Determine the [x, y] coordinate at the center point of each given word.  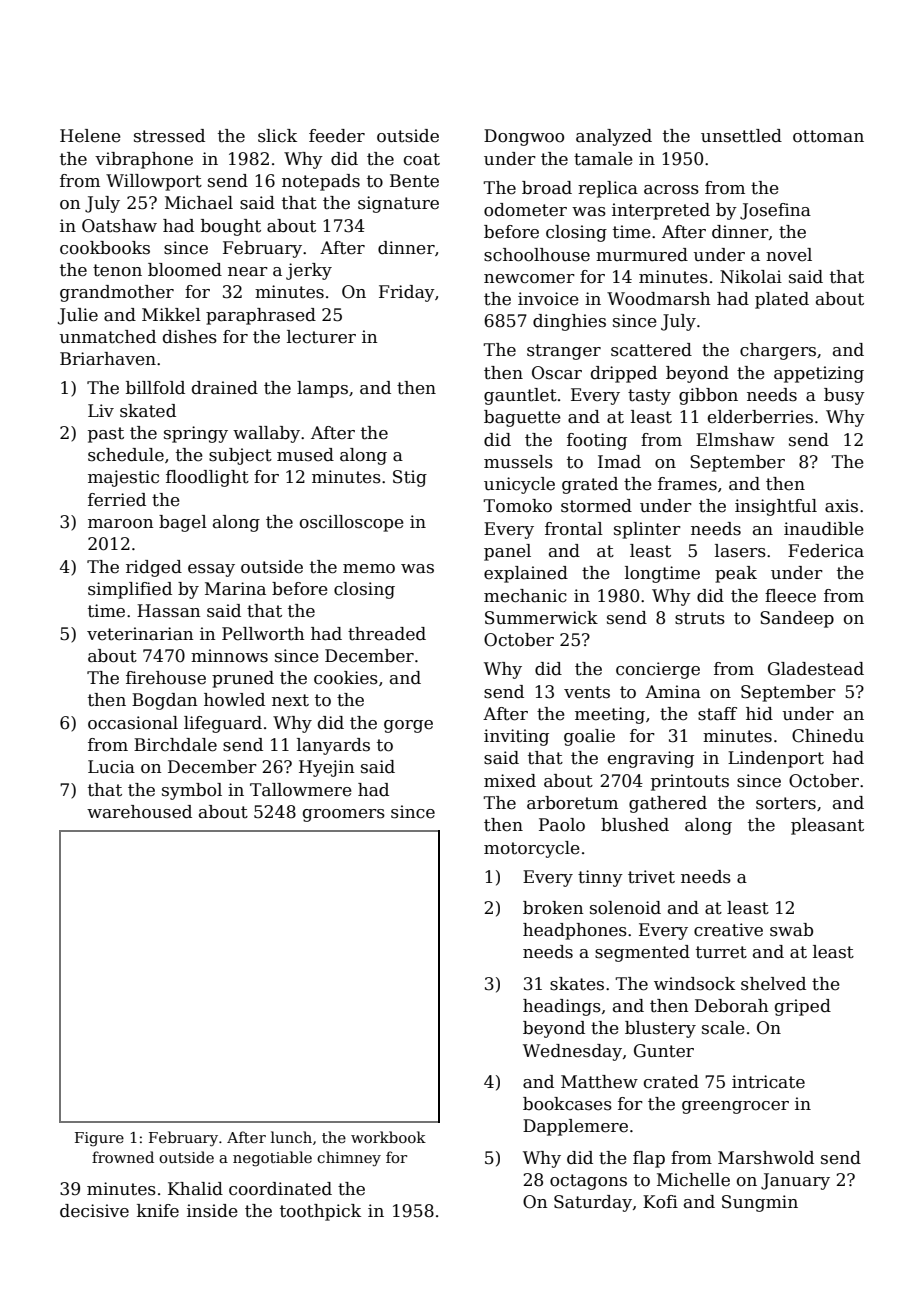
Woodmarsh [658, 299]
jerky [309, 271]
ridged [154, 568]
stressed [169, 136]
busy [844, 396]
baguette [522, 418]
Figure [99, 1139]
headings [562, 1007]
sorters [786, 803]
